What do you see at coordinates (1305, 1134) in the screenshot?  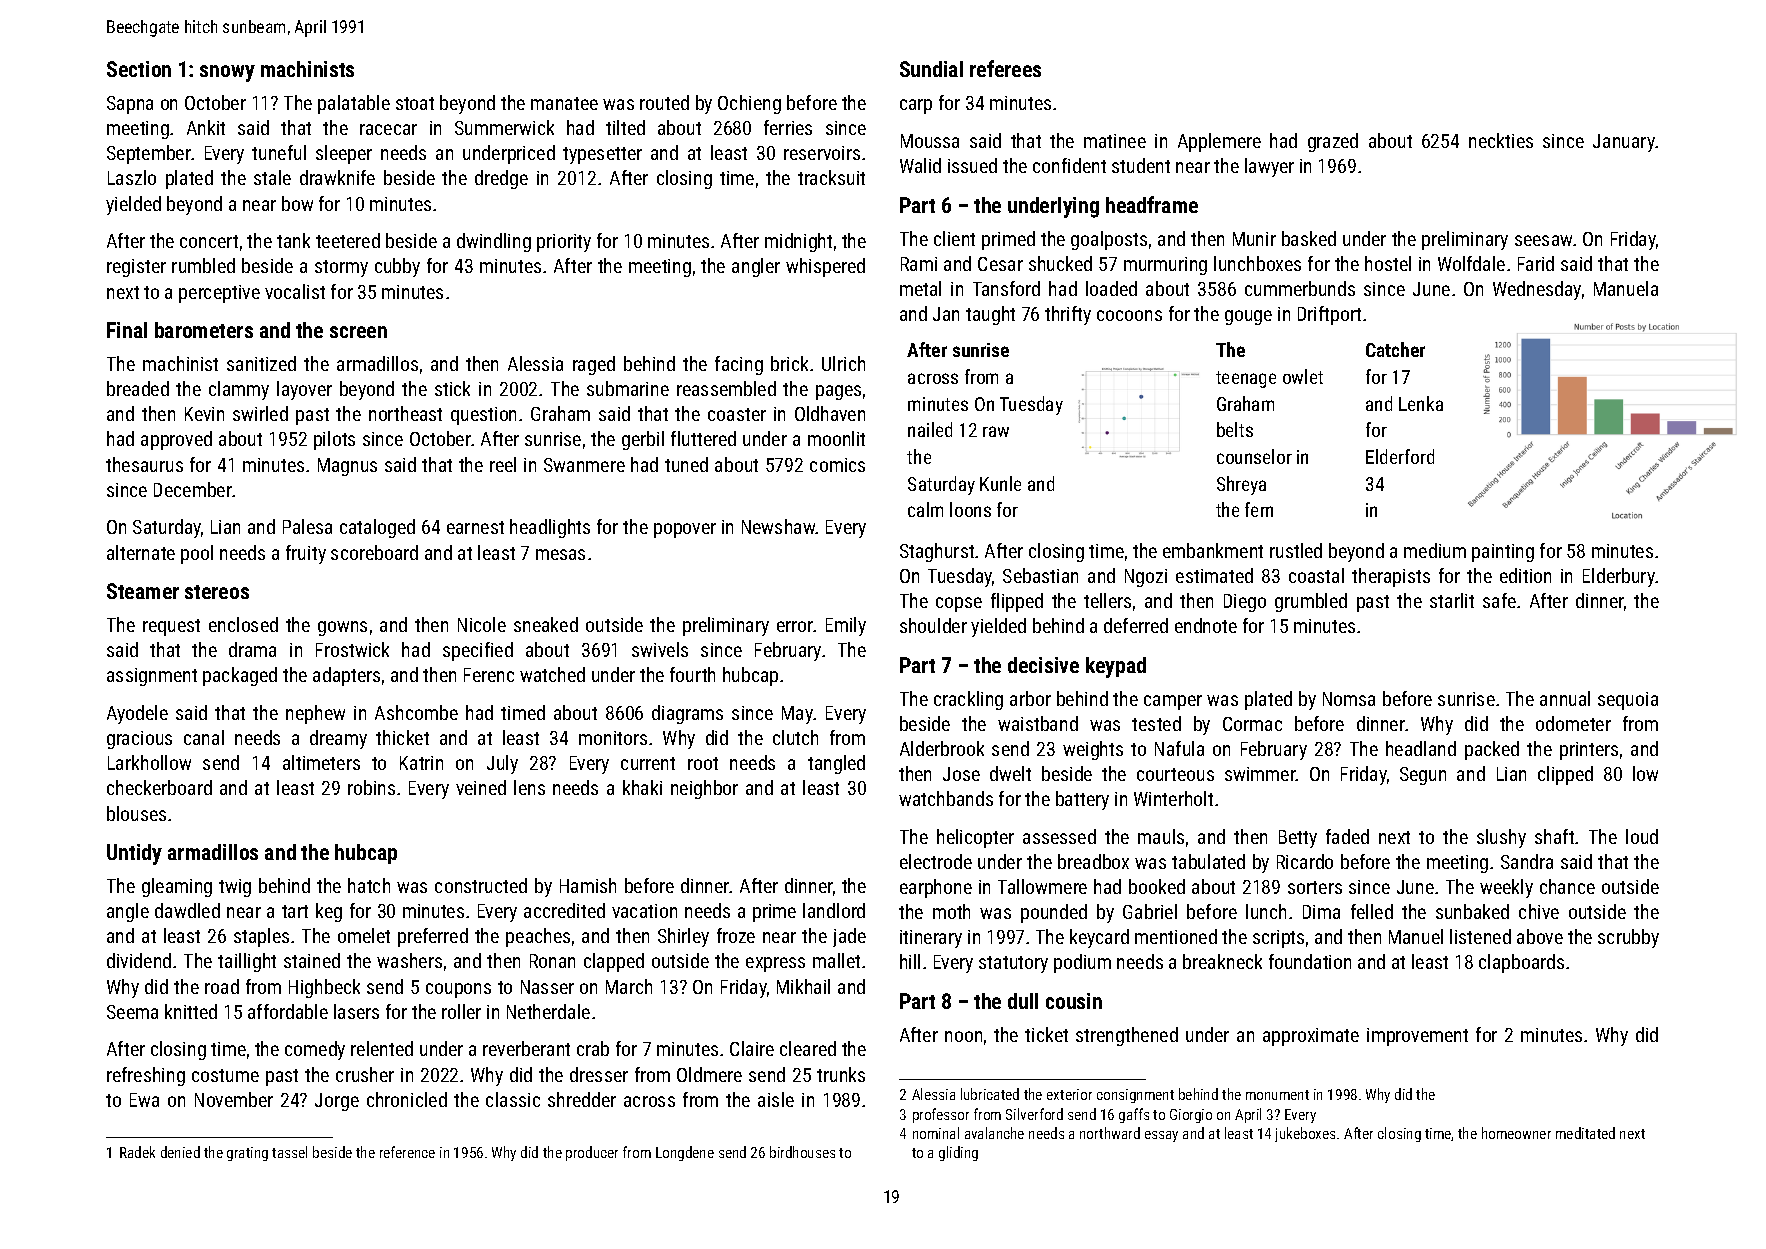 I see `jukeboxes` at bounding box center [1305, 1134].
